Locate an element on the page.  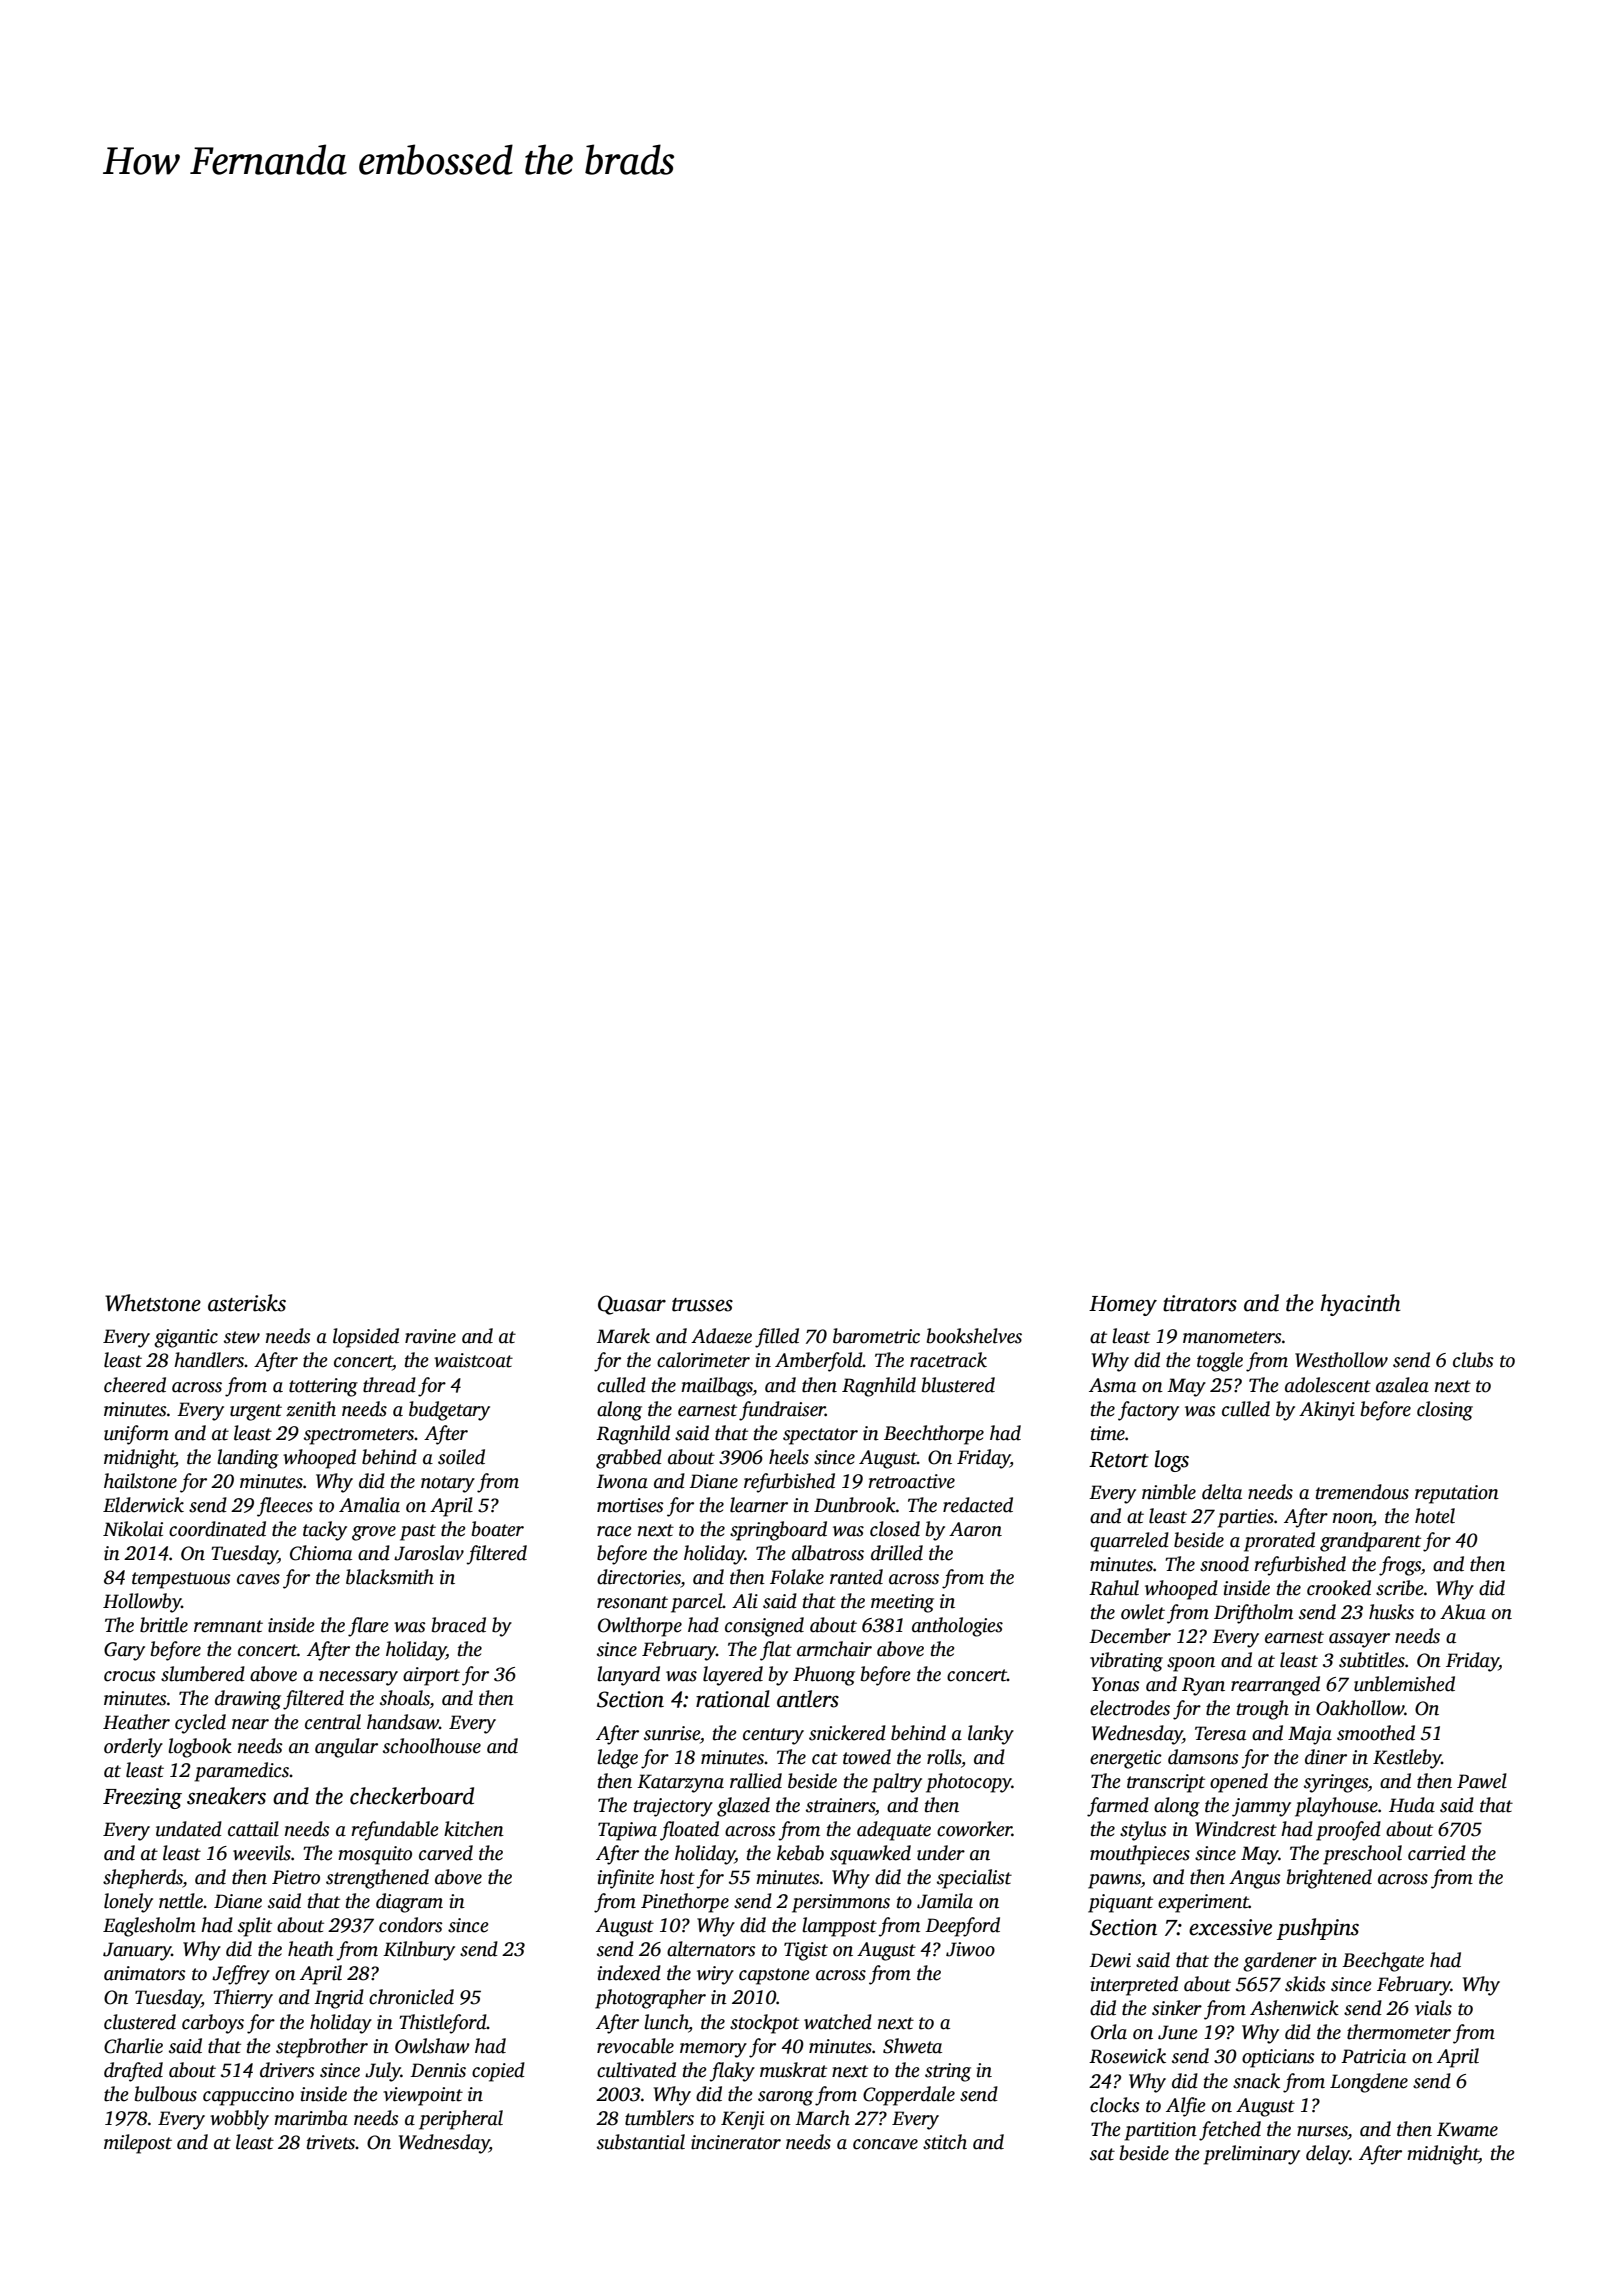
undated is located at coordinates (189, 1829).
